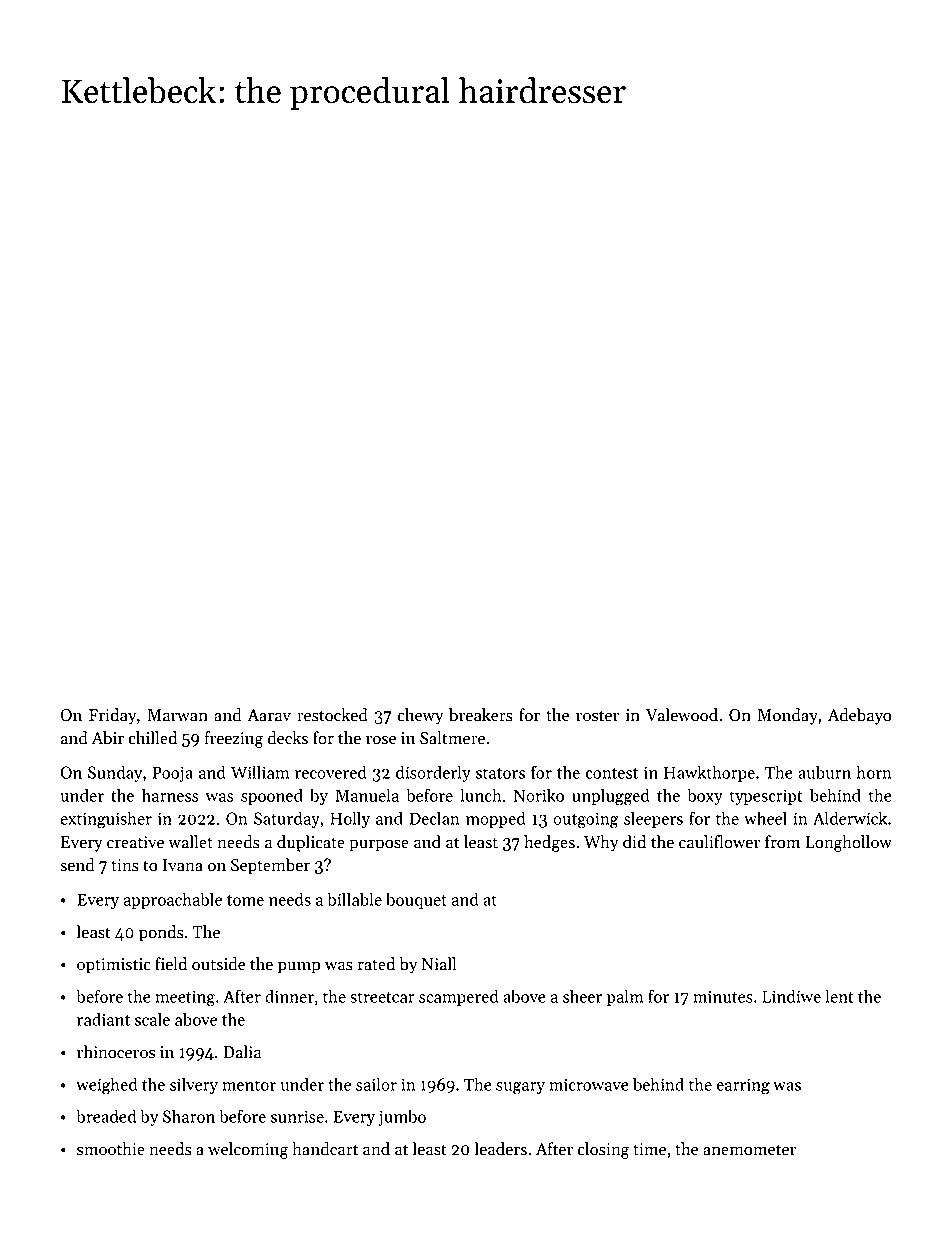 This page has height=1233, width=952. What do you see at coordinates (719, 842) in the page?
I see `cauliflower` at bounding box center [719, 842].
